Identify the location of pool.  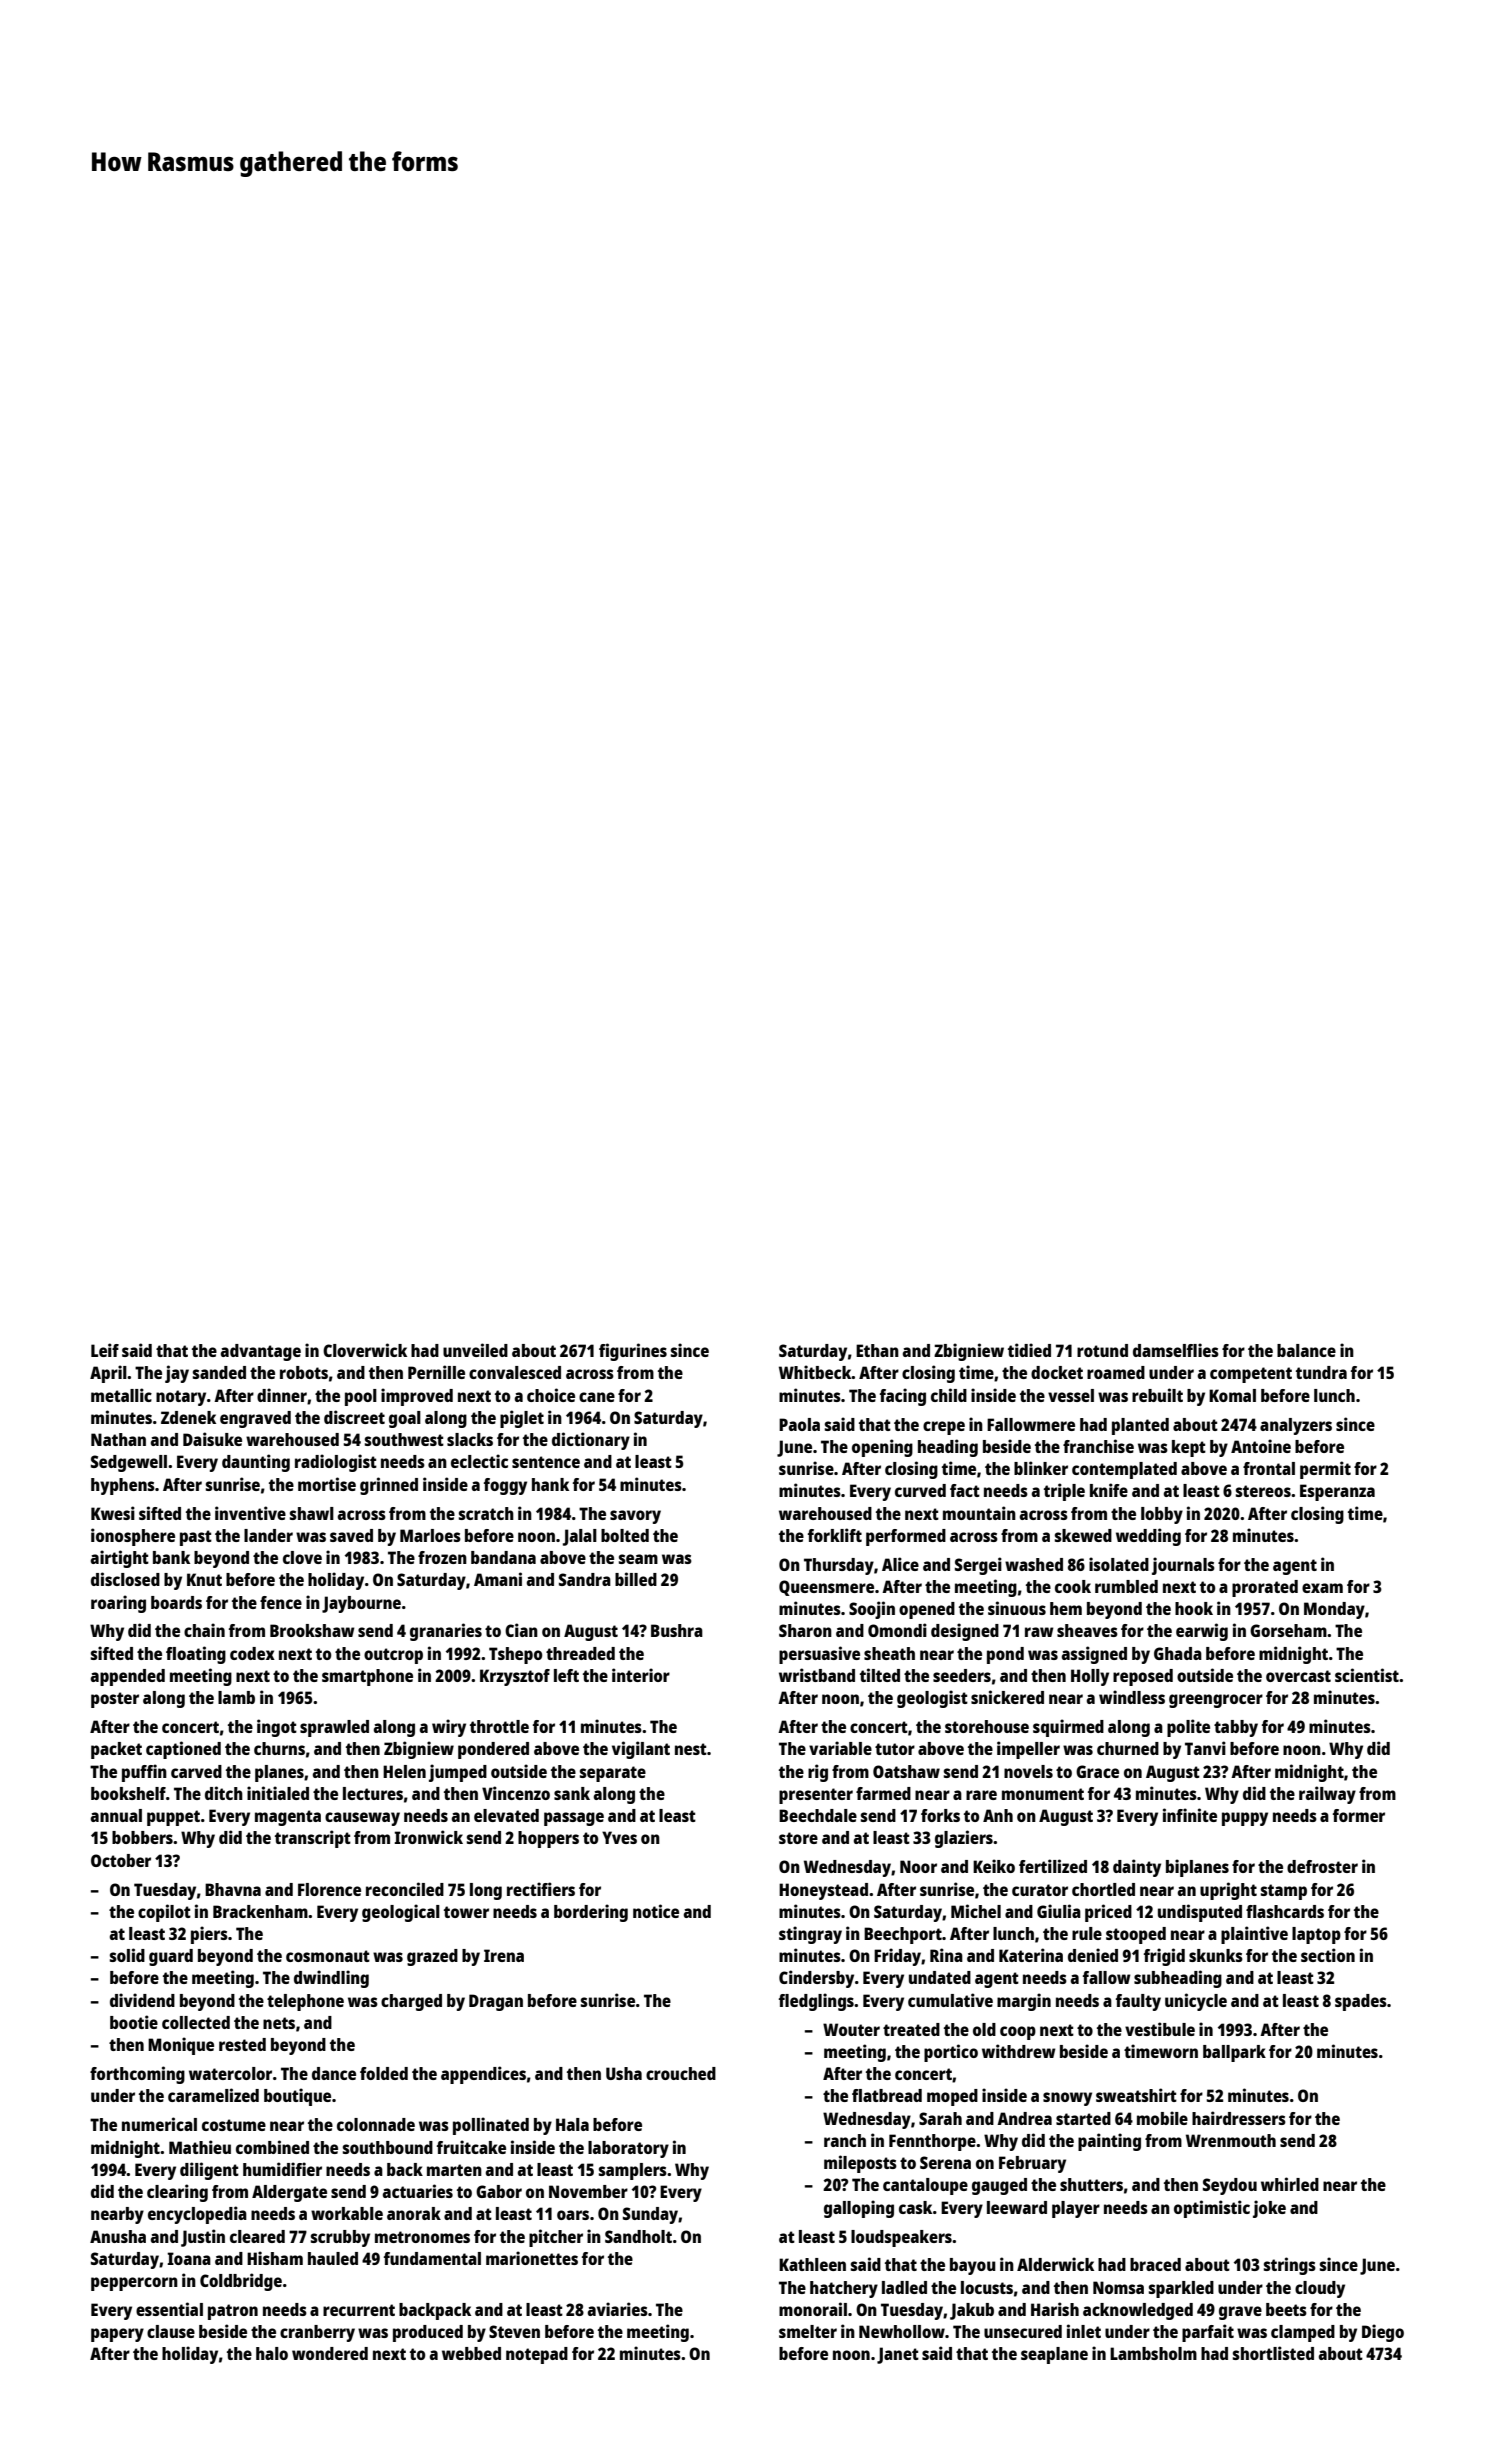
(361, 1397).
